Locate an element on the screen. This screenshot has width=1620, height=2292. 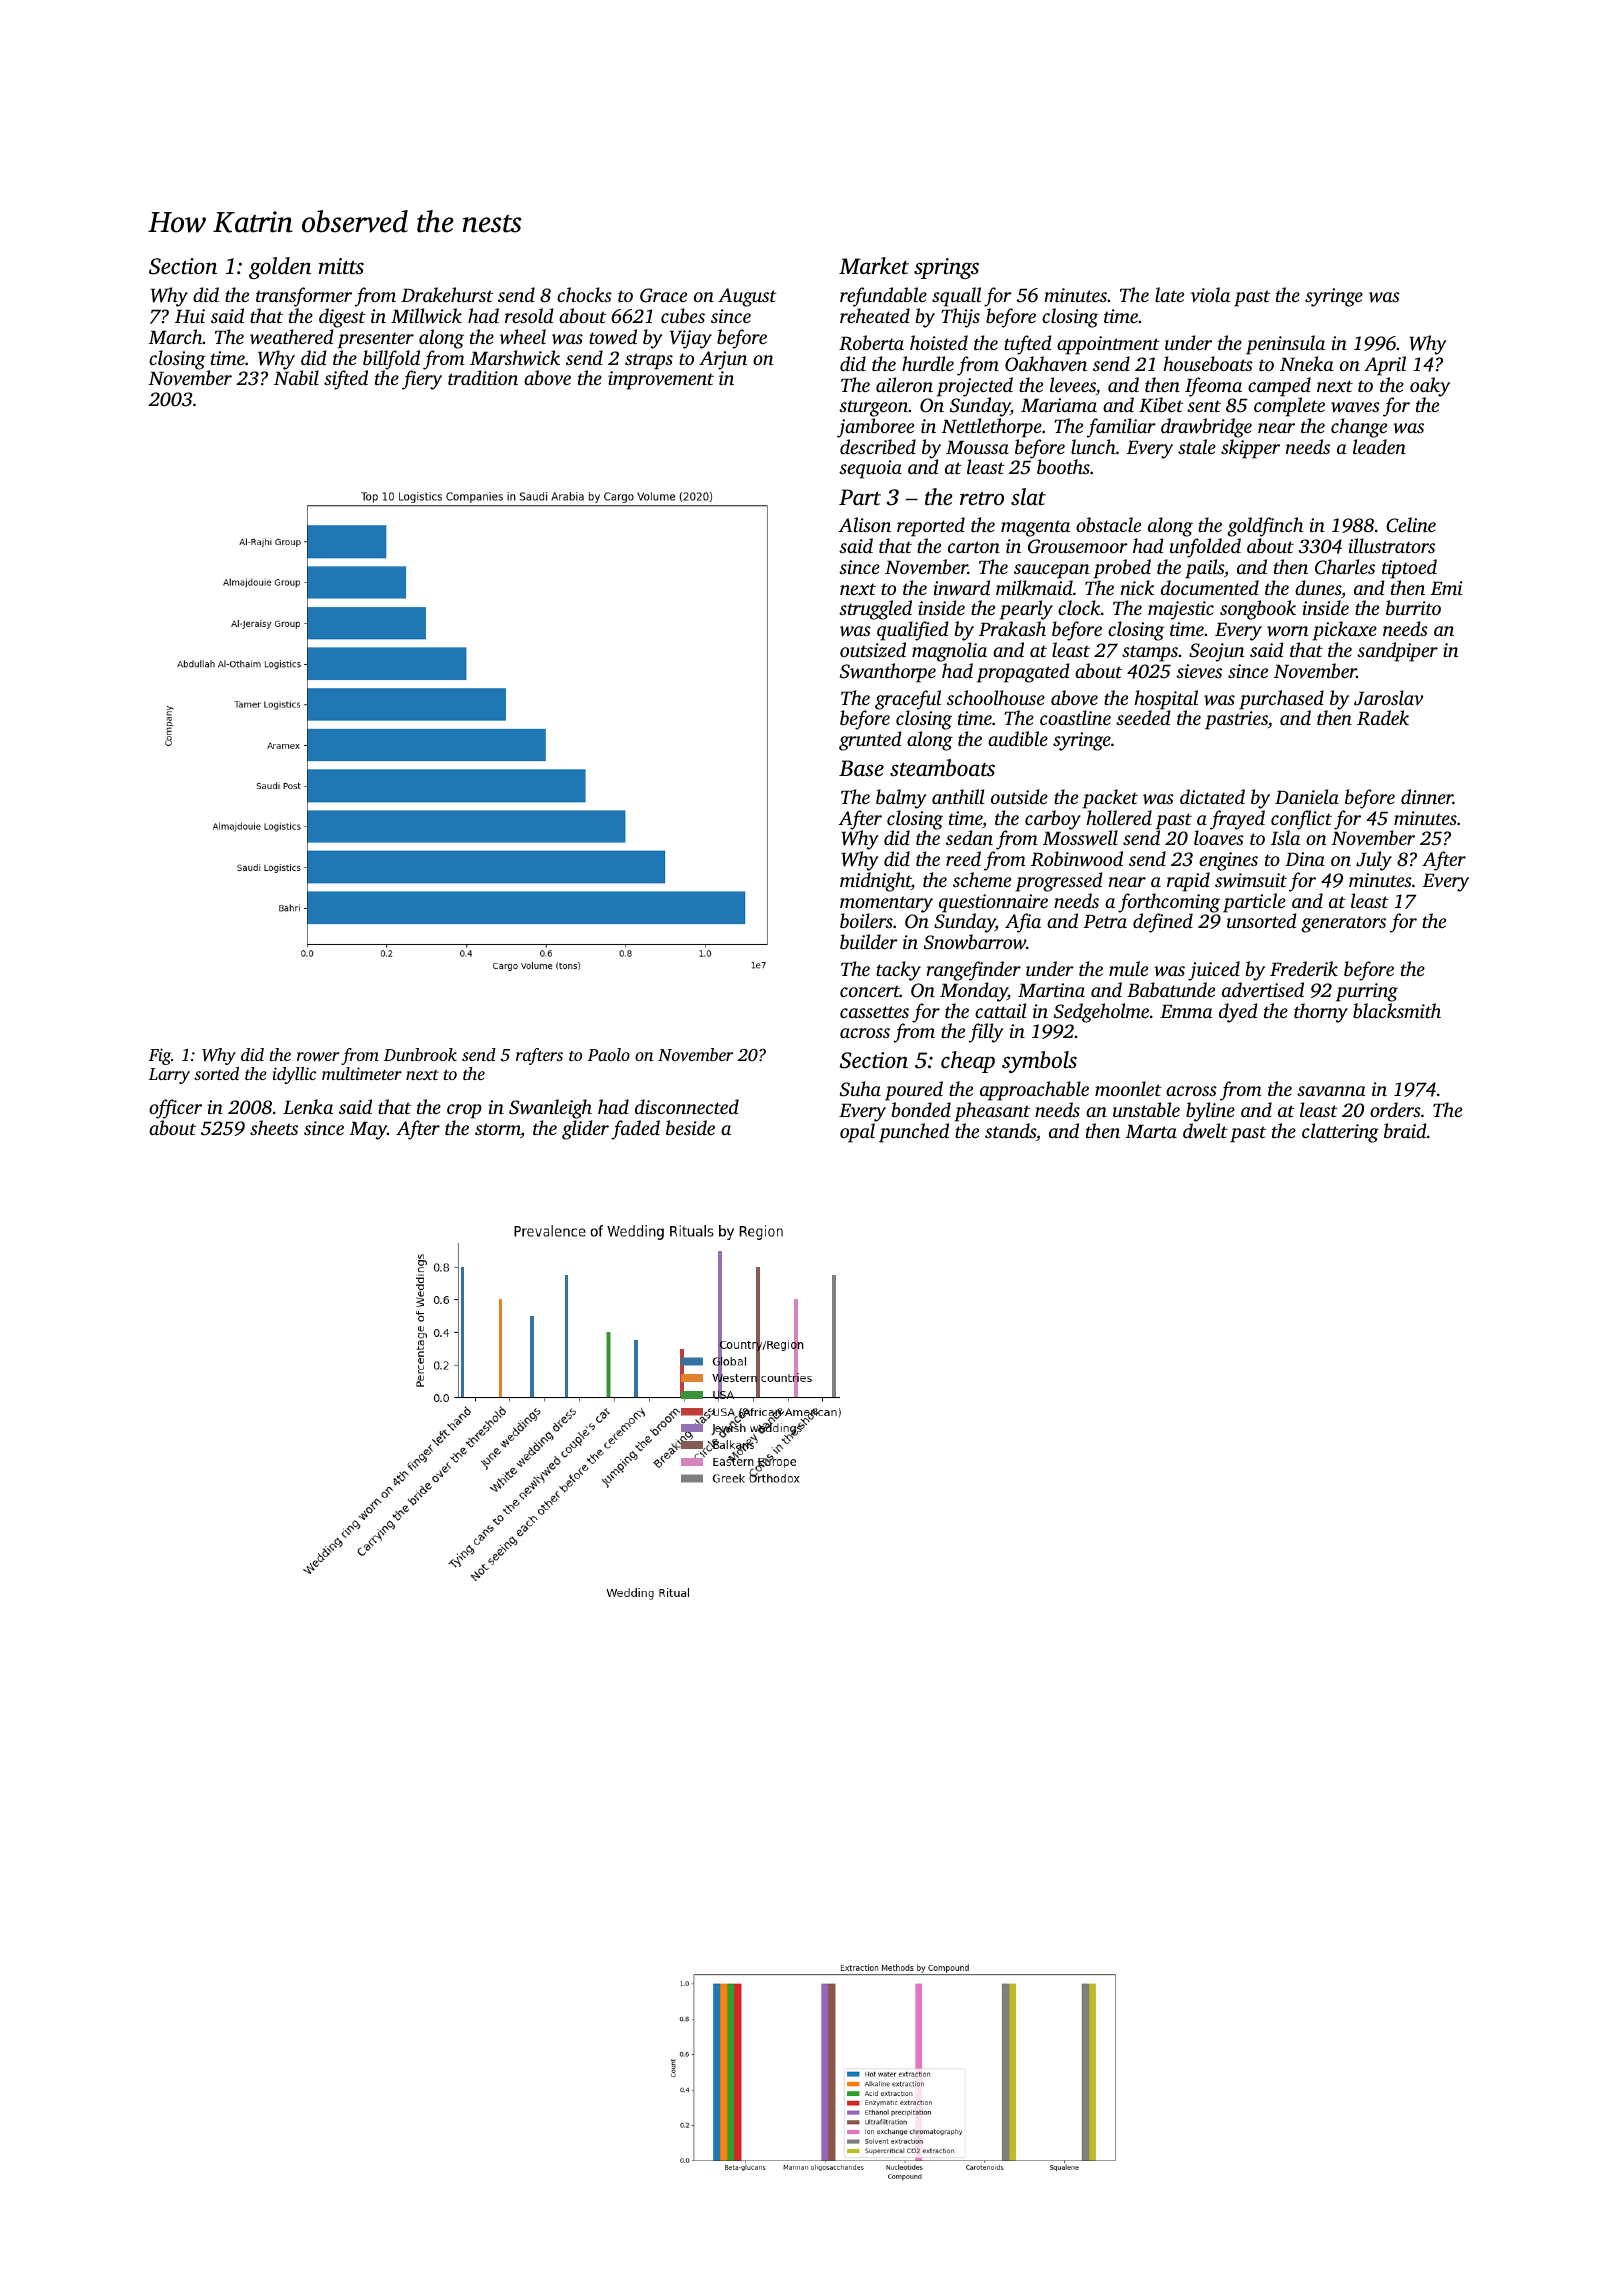
outsized is located at coordinates (873, 650).
